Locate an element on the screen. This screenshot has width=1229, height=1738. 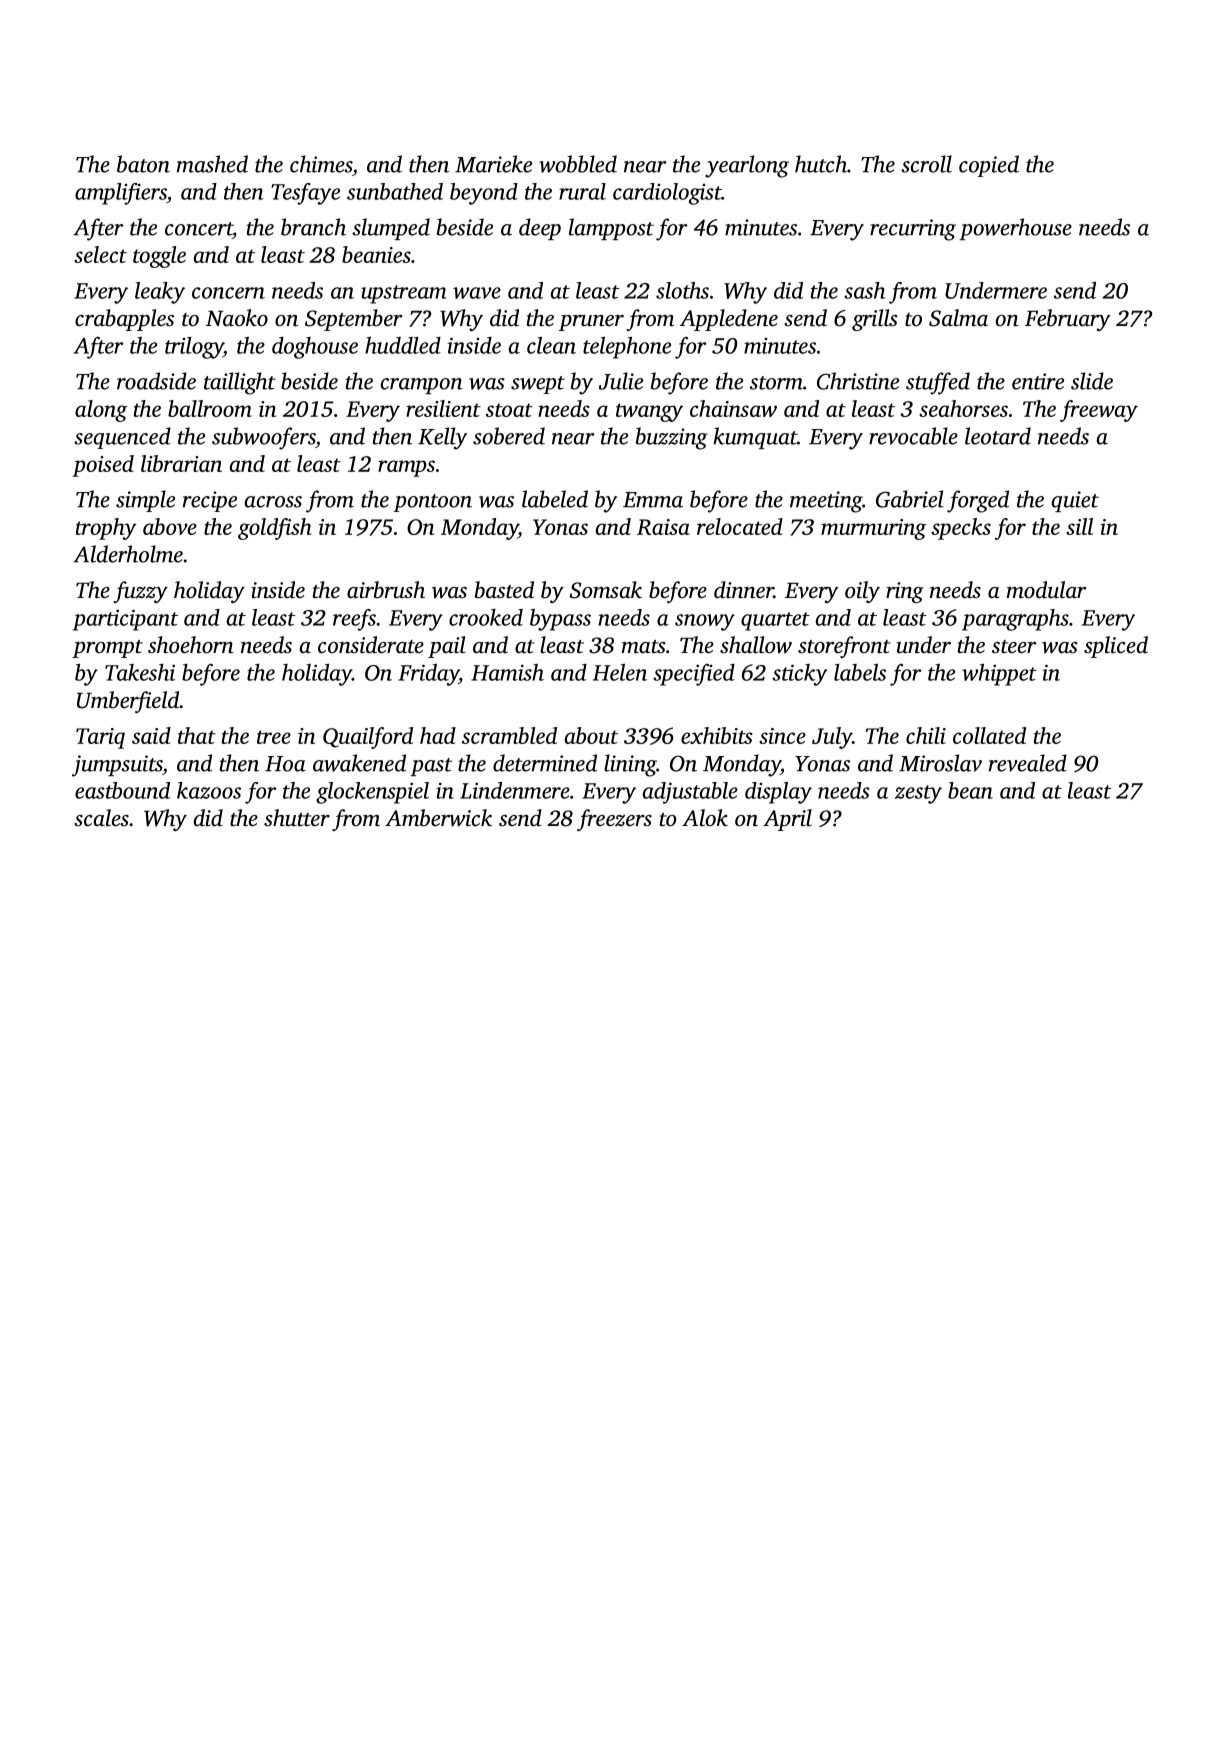
powerhouse is located at coordinates (1015, 229).
